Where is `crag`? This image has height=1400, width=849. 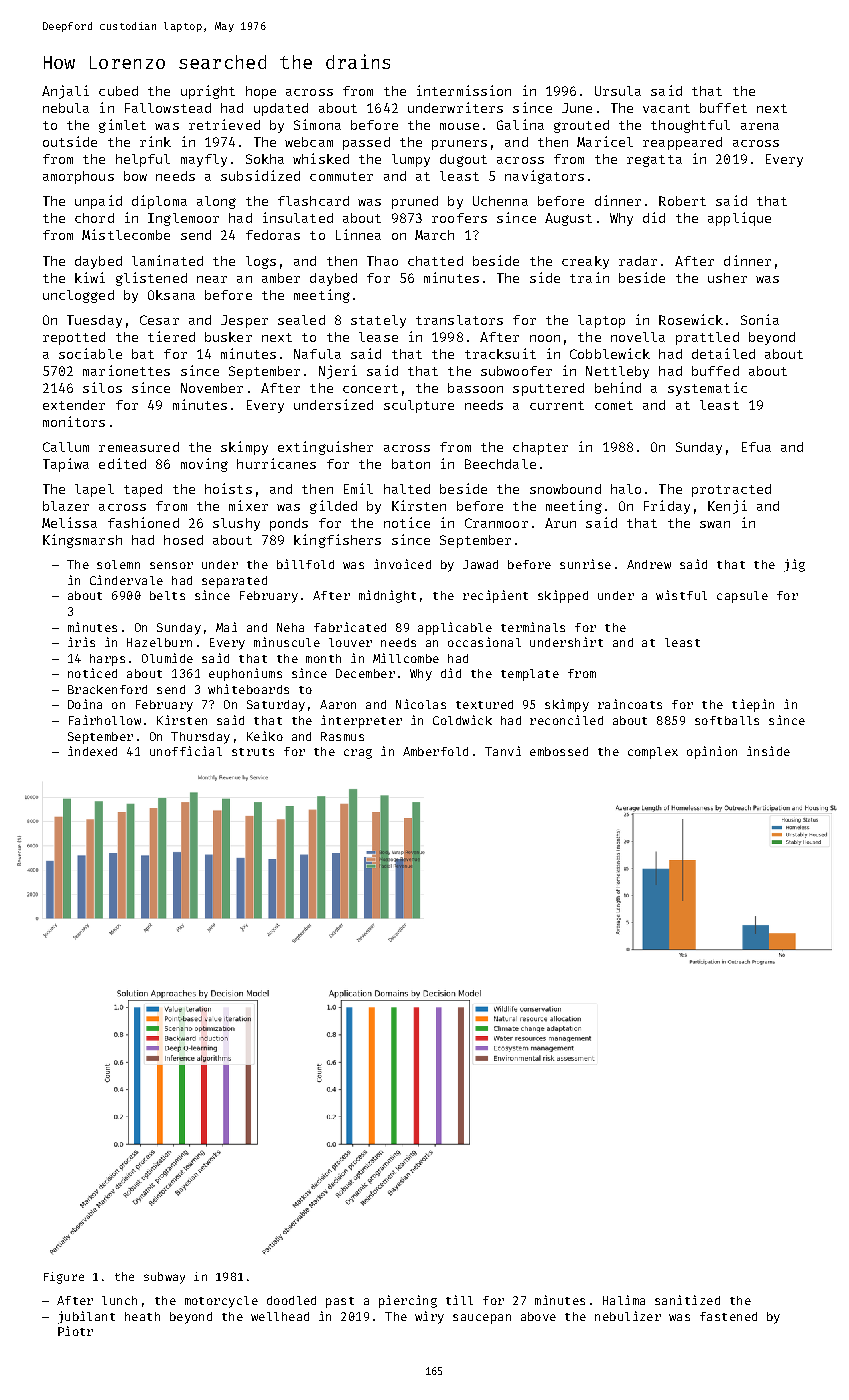 crag is located at coordinates (358, 754).
